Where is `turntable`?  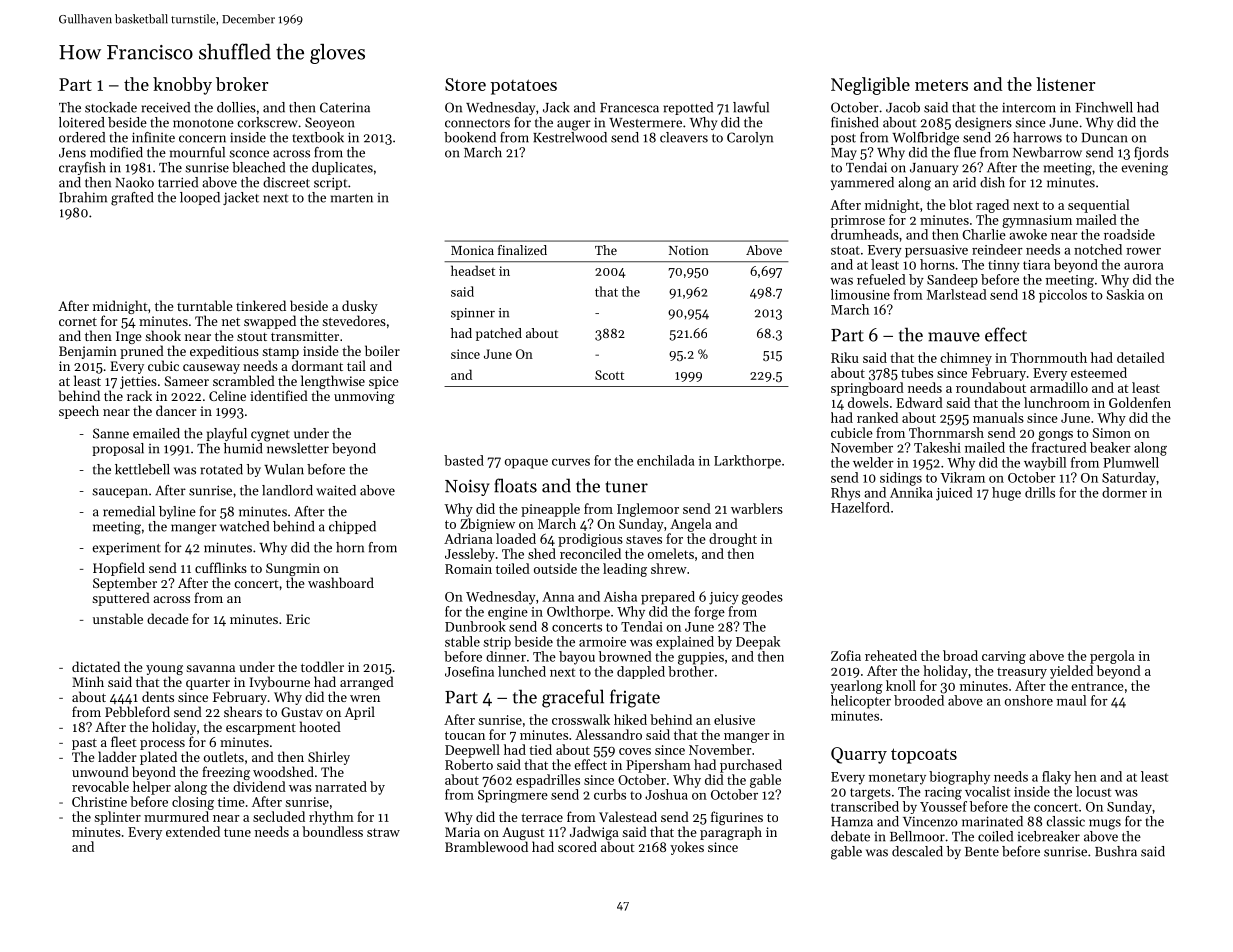 turntable is located at coordinates (205, 305).
